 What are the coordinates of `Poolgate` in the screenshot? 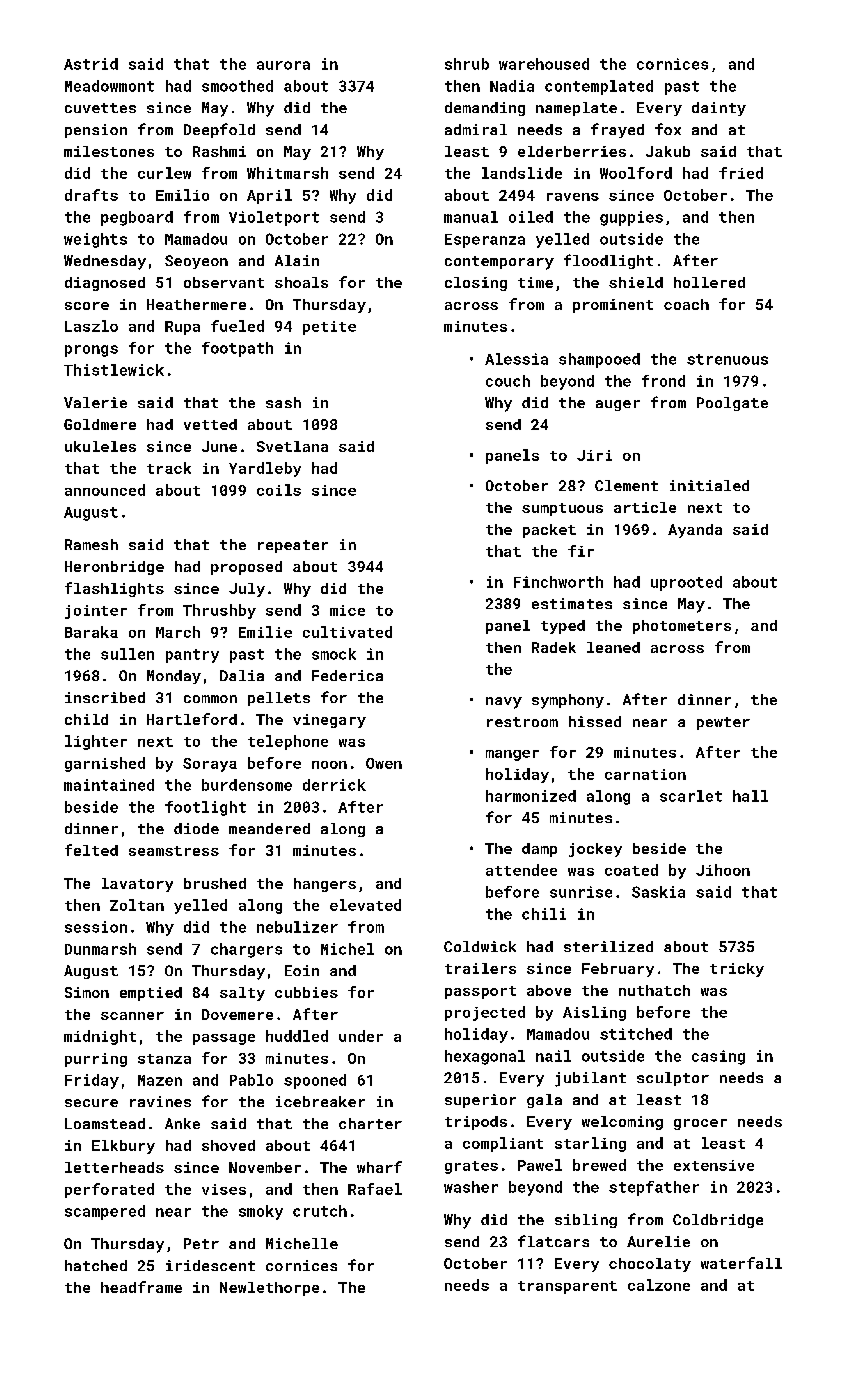 It's located at (732, 404).
